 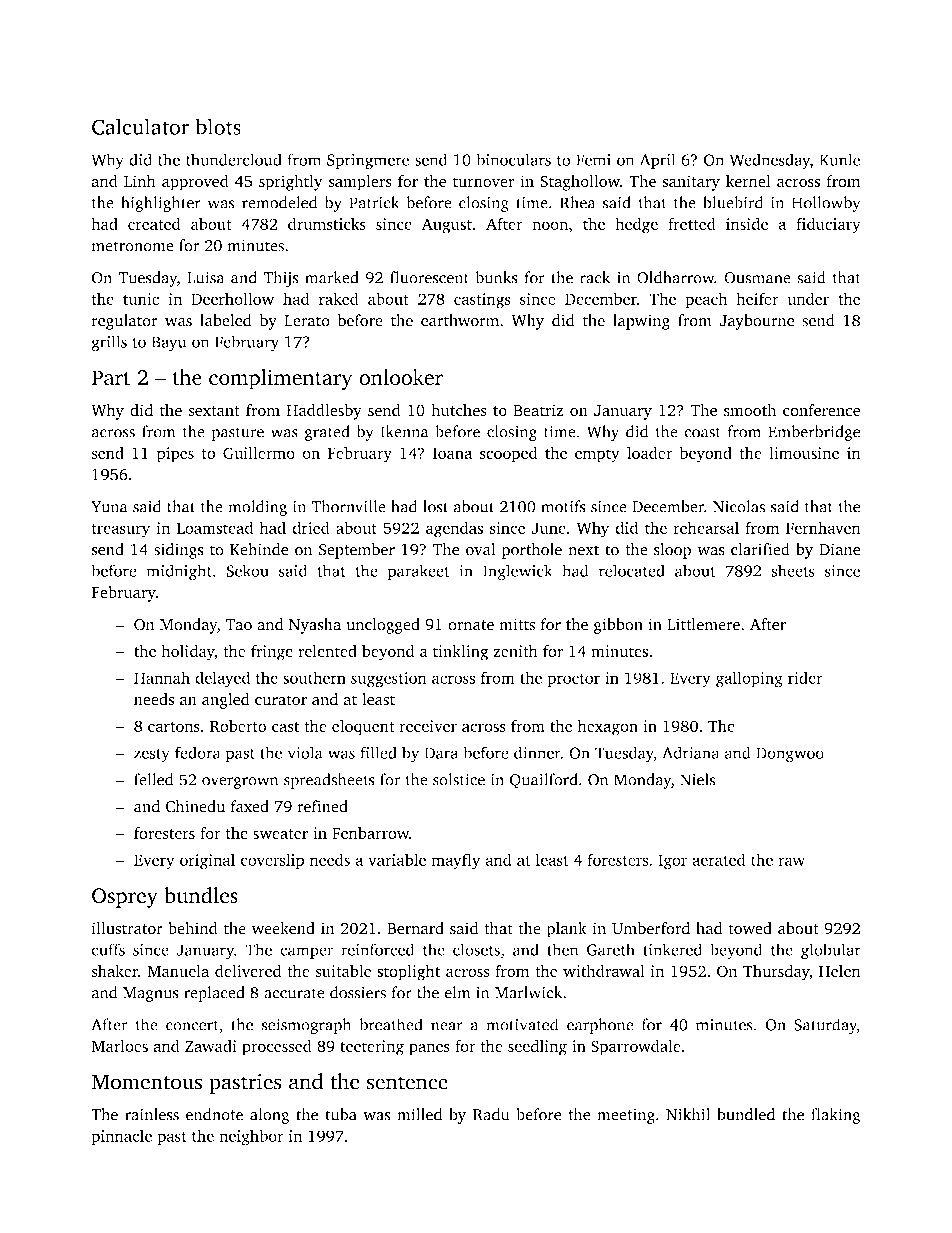 What do you see at coordinates (174, 727) in the screenshot?
I see `cartons` at bounding box center [174, 727].
